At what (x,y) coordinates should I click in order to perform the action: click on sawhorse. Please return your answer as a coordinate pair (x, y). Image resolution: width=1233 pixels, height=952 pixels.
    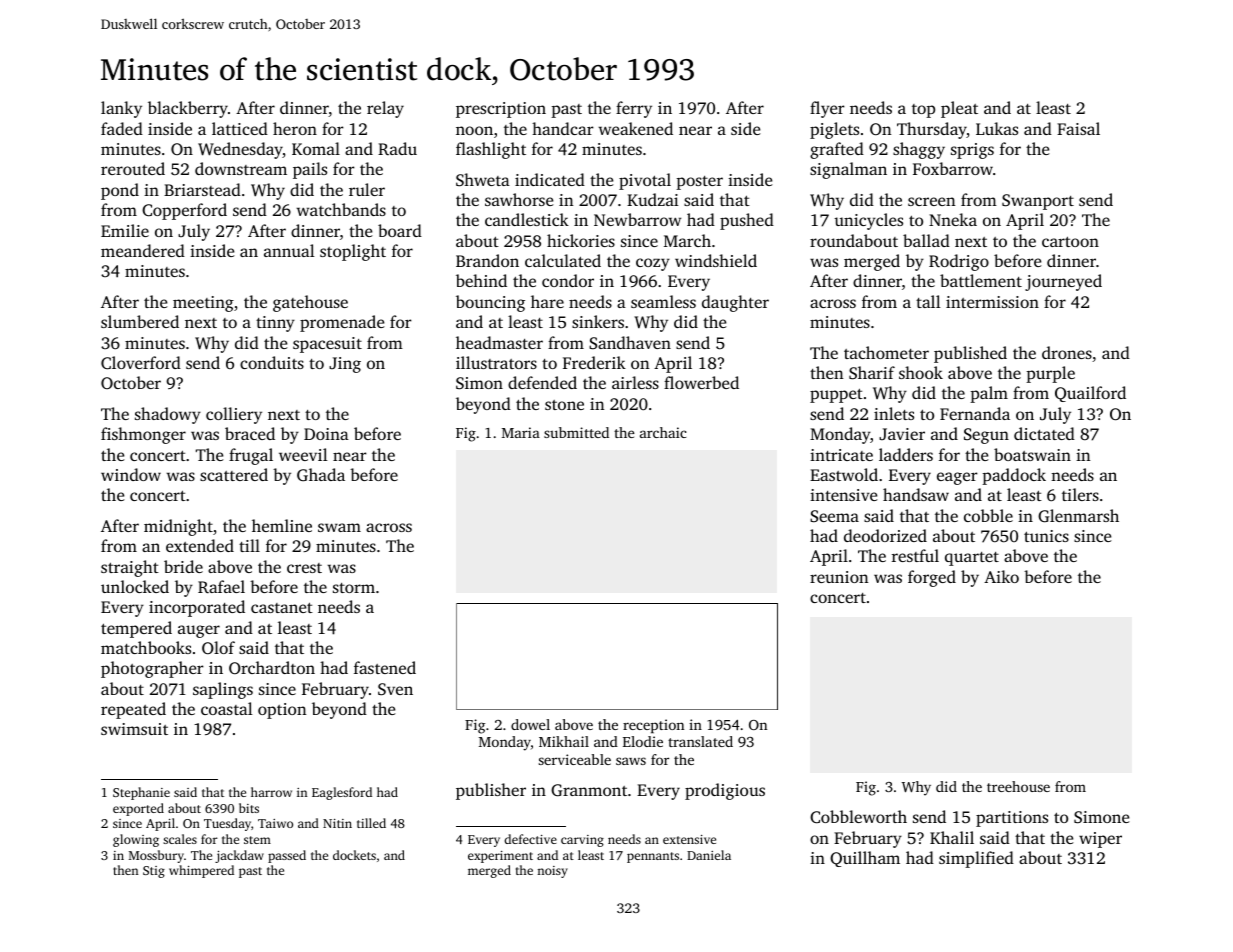
    Looking at the image, I should click on (519, 199).
